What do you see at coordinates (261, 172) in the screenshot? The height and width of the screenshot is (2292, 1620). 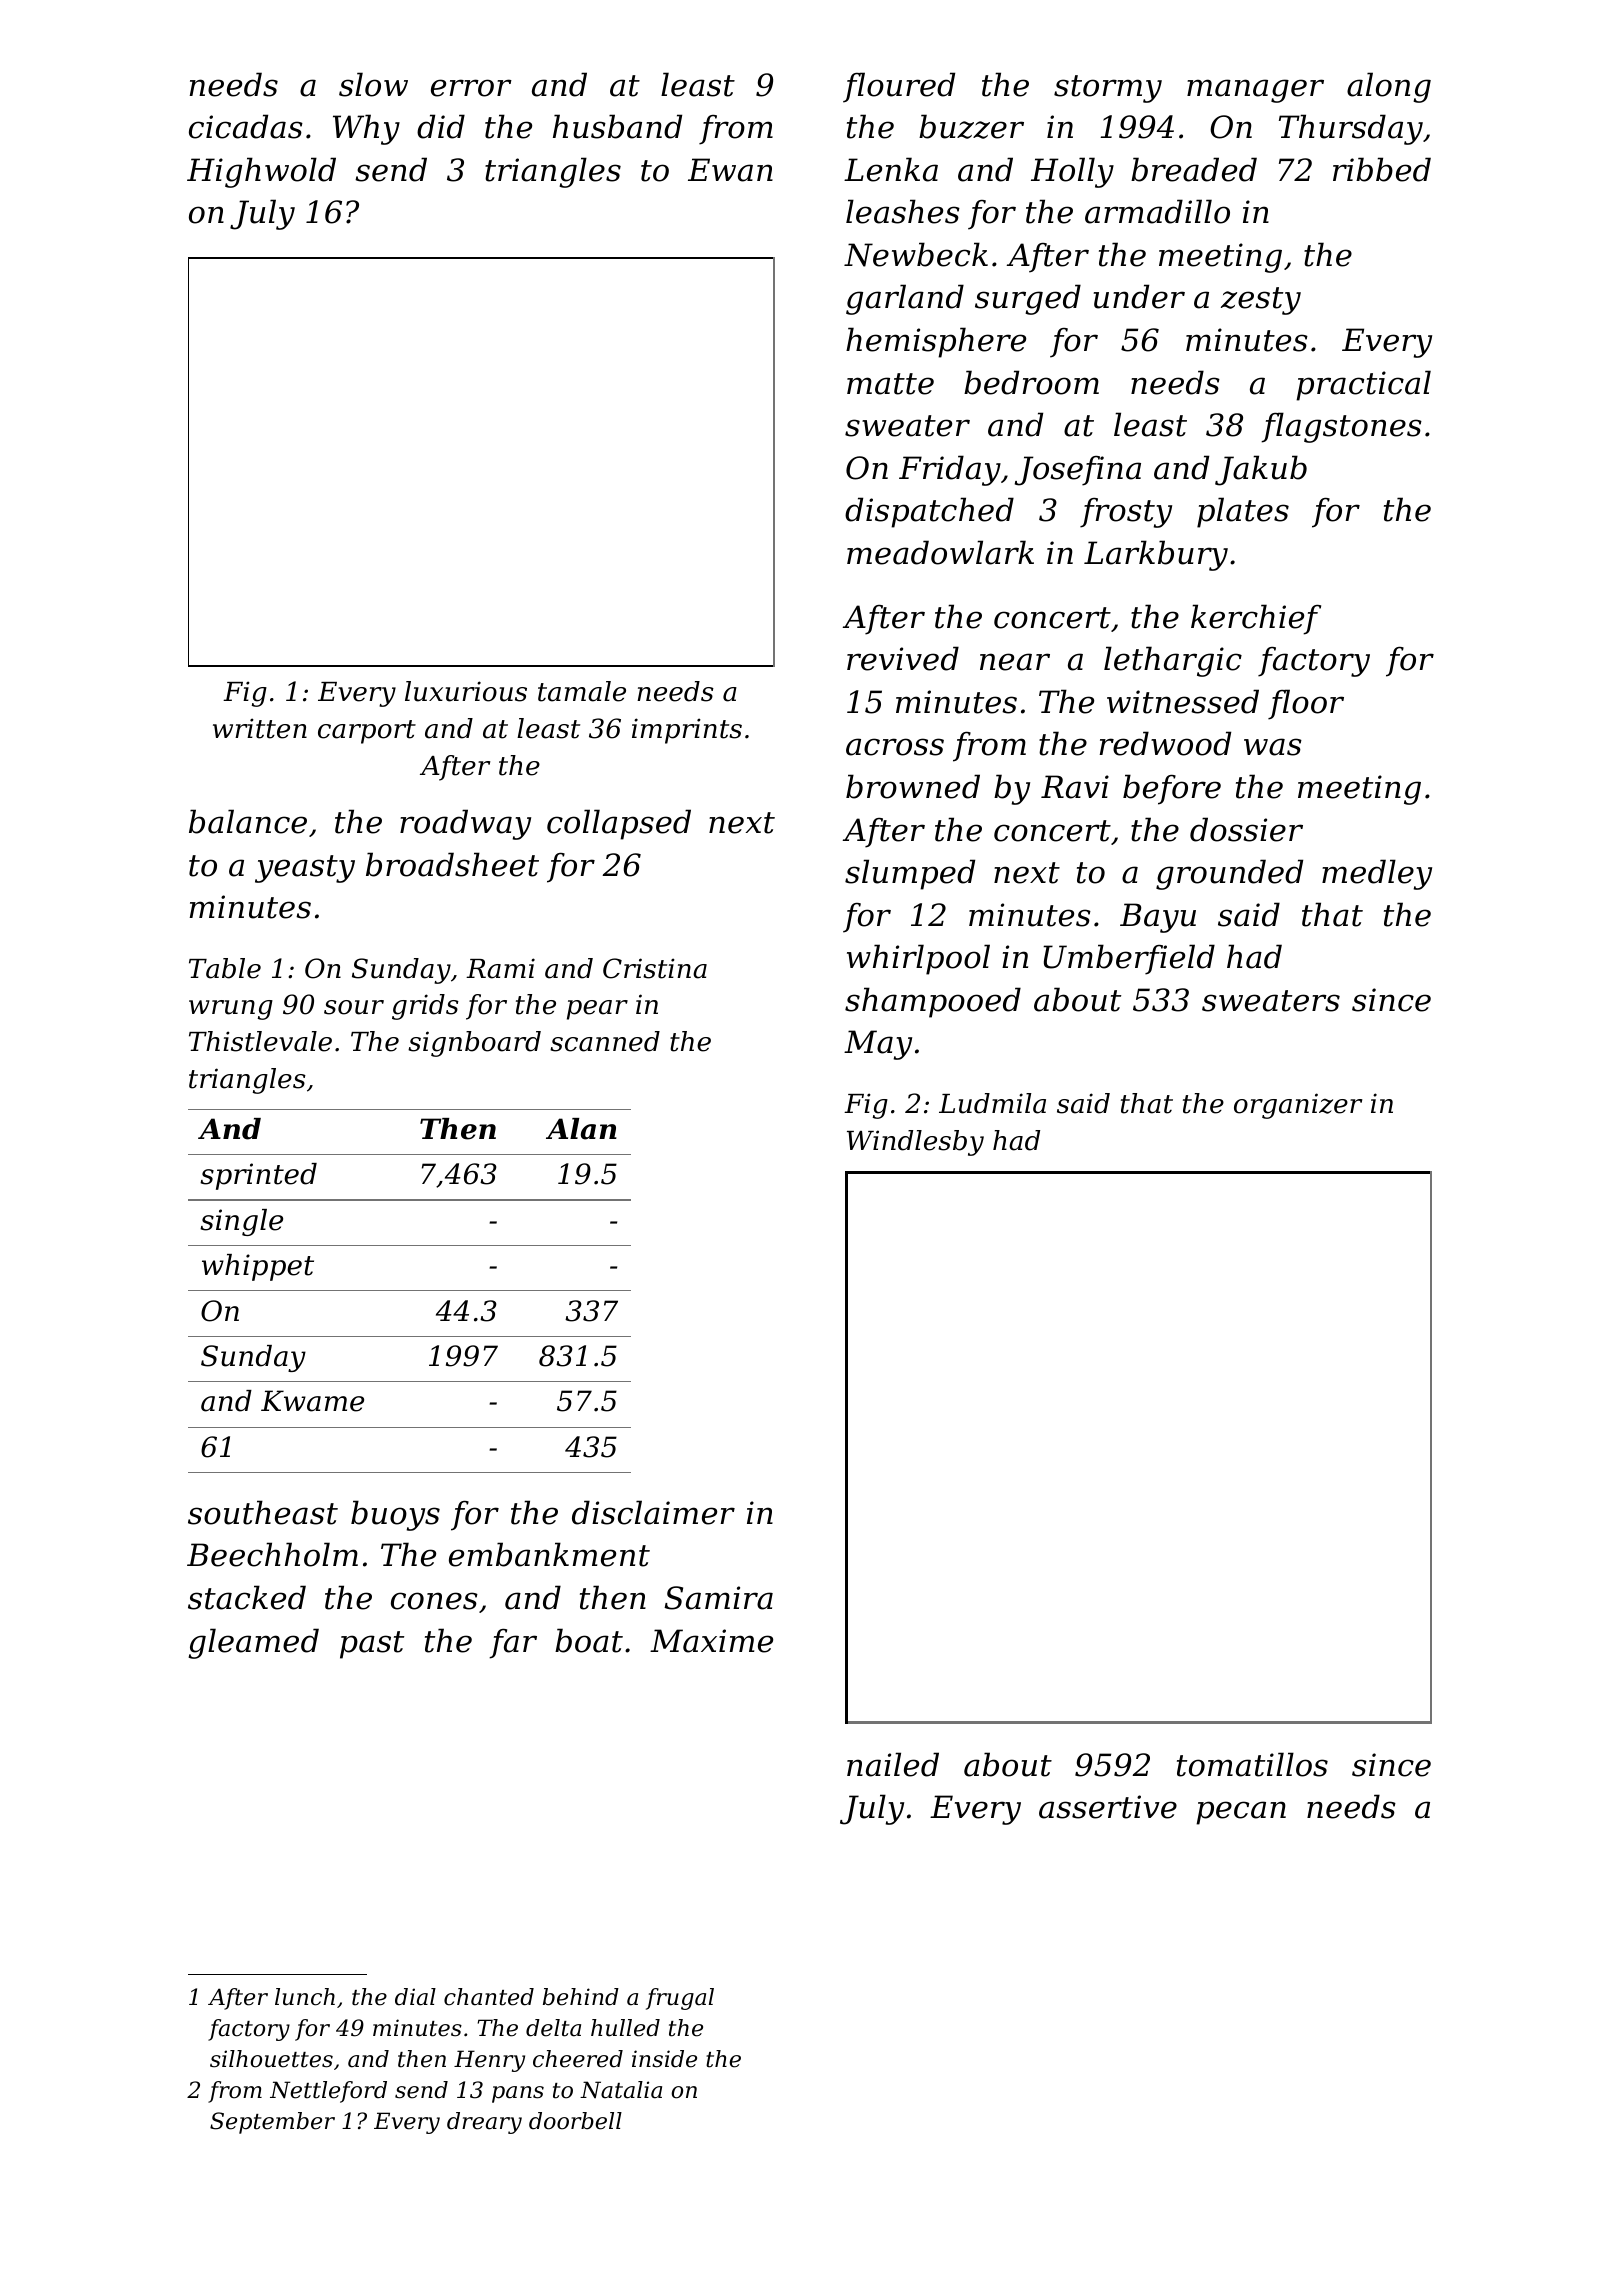 I see `Highwold` at bounding box center [261, 172].
